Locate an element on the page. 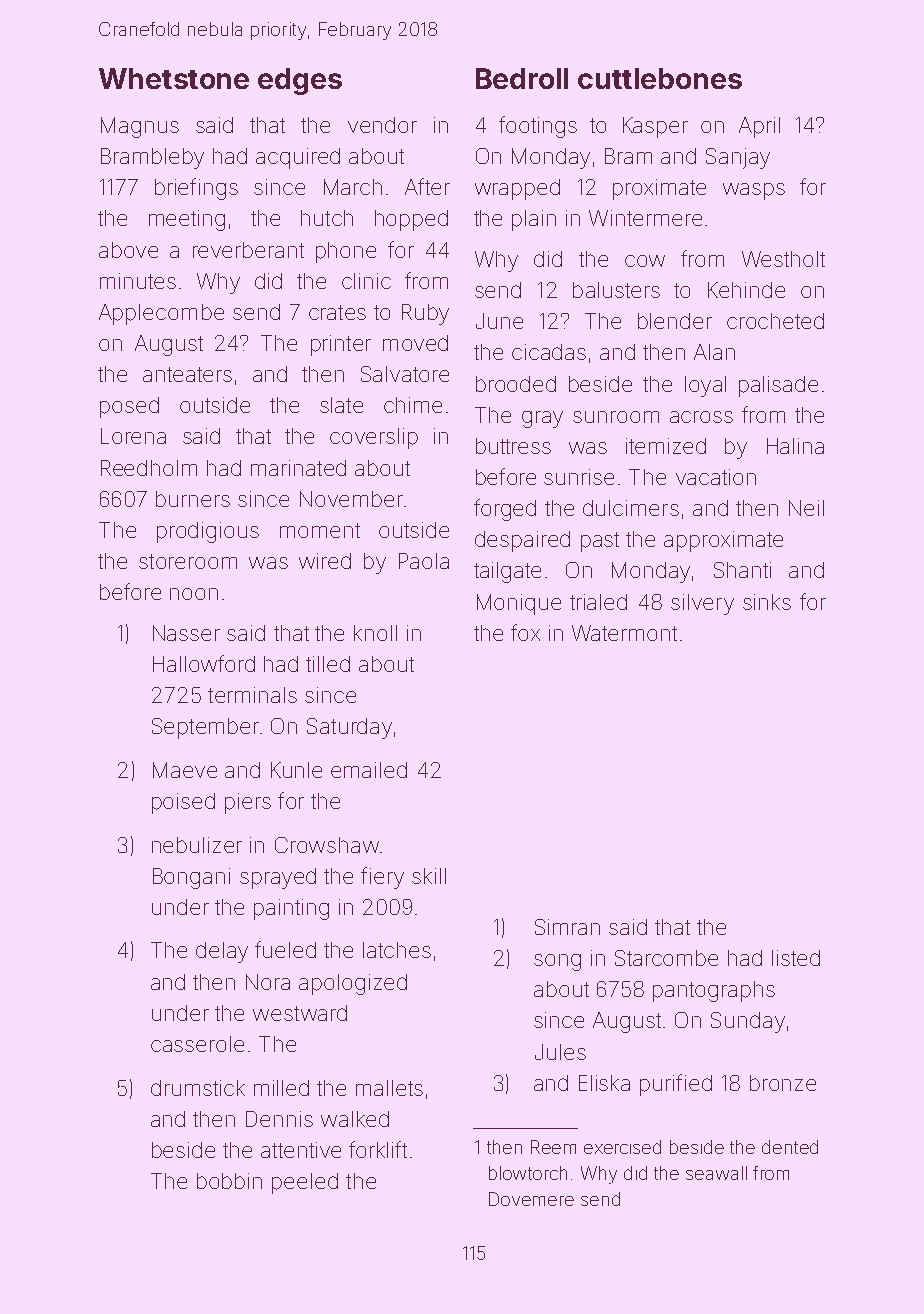 Image resolution: width=924 pixels, height=1314 pixels. peeled is located at coordinates (305, 1183).
